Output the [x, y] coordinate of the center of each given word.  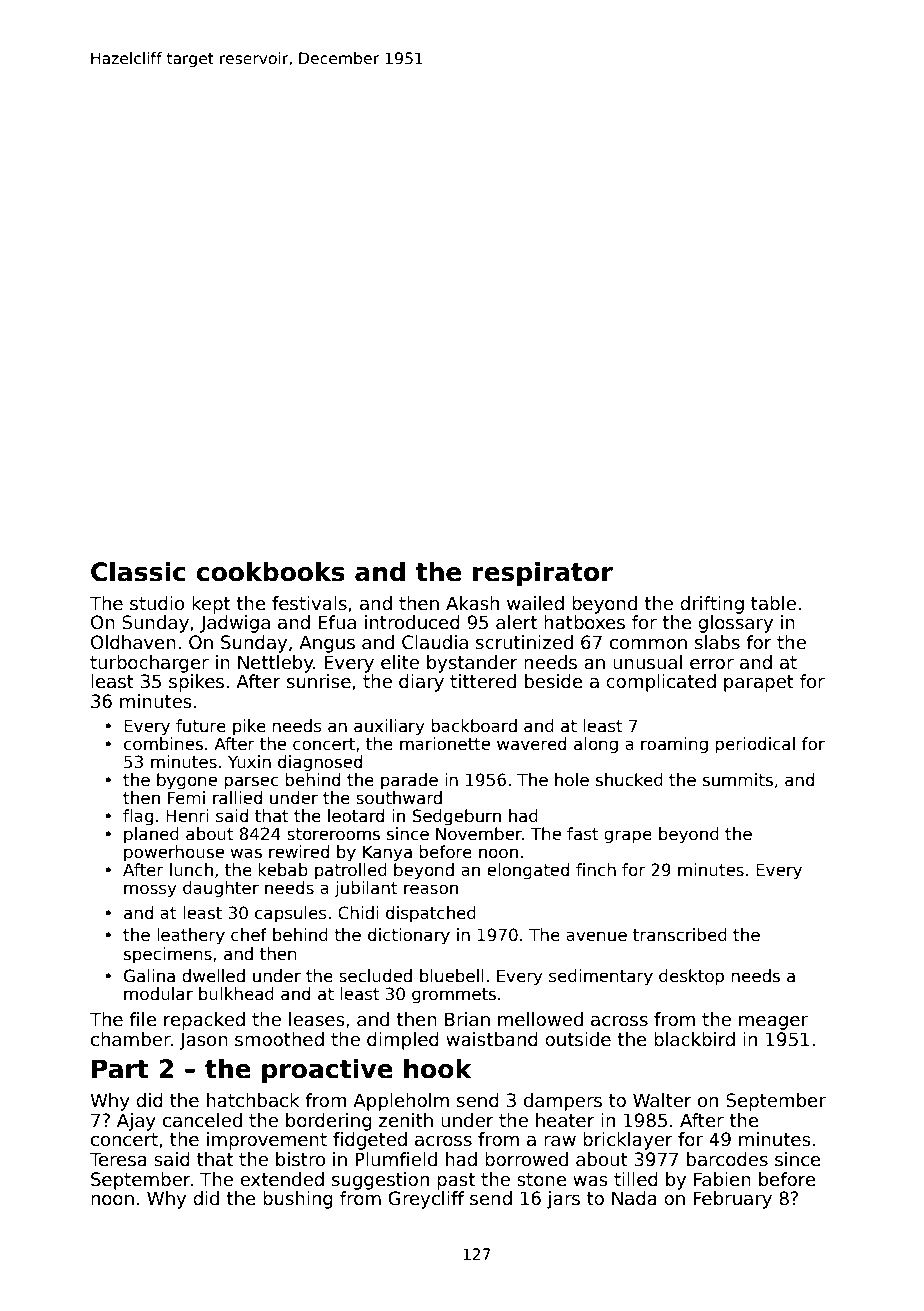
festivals [309, 603]
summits [738, 780]
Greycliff [426, 1200]
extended [282, 1179]
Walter [662, 1100]
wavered [531, 744]
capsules [291, 914]
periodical [755, 745]
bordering [329, 1122]
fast [583, 834]
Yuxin [249, 761]
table [773, 603]
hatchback [253, 1100]
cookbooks [270, 572]
